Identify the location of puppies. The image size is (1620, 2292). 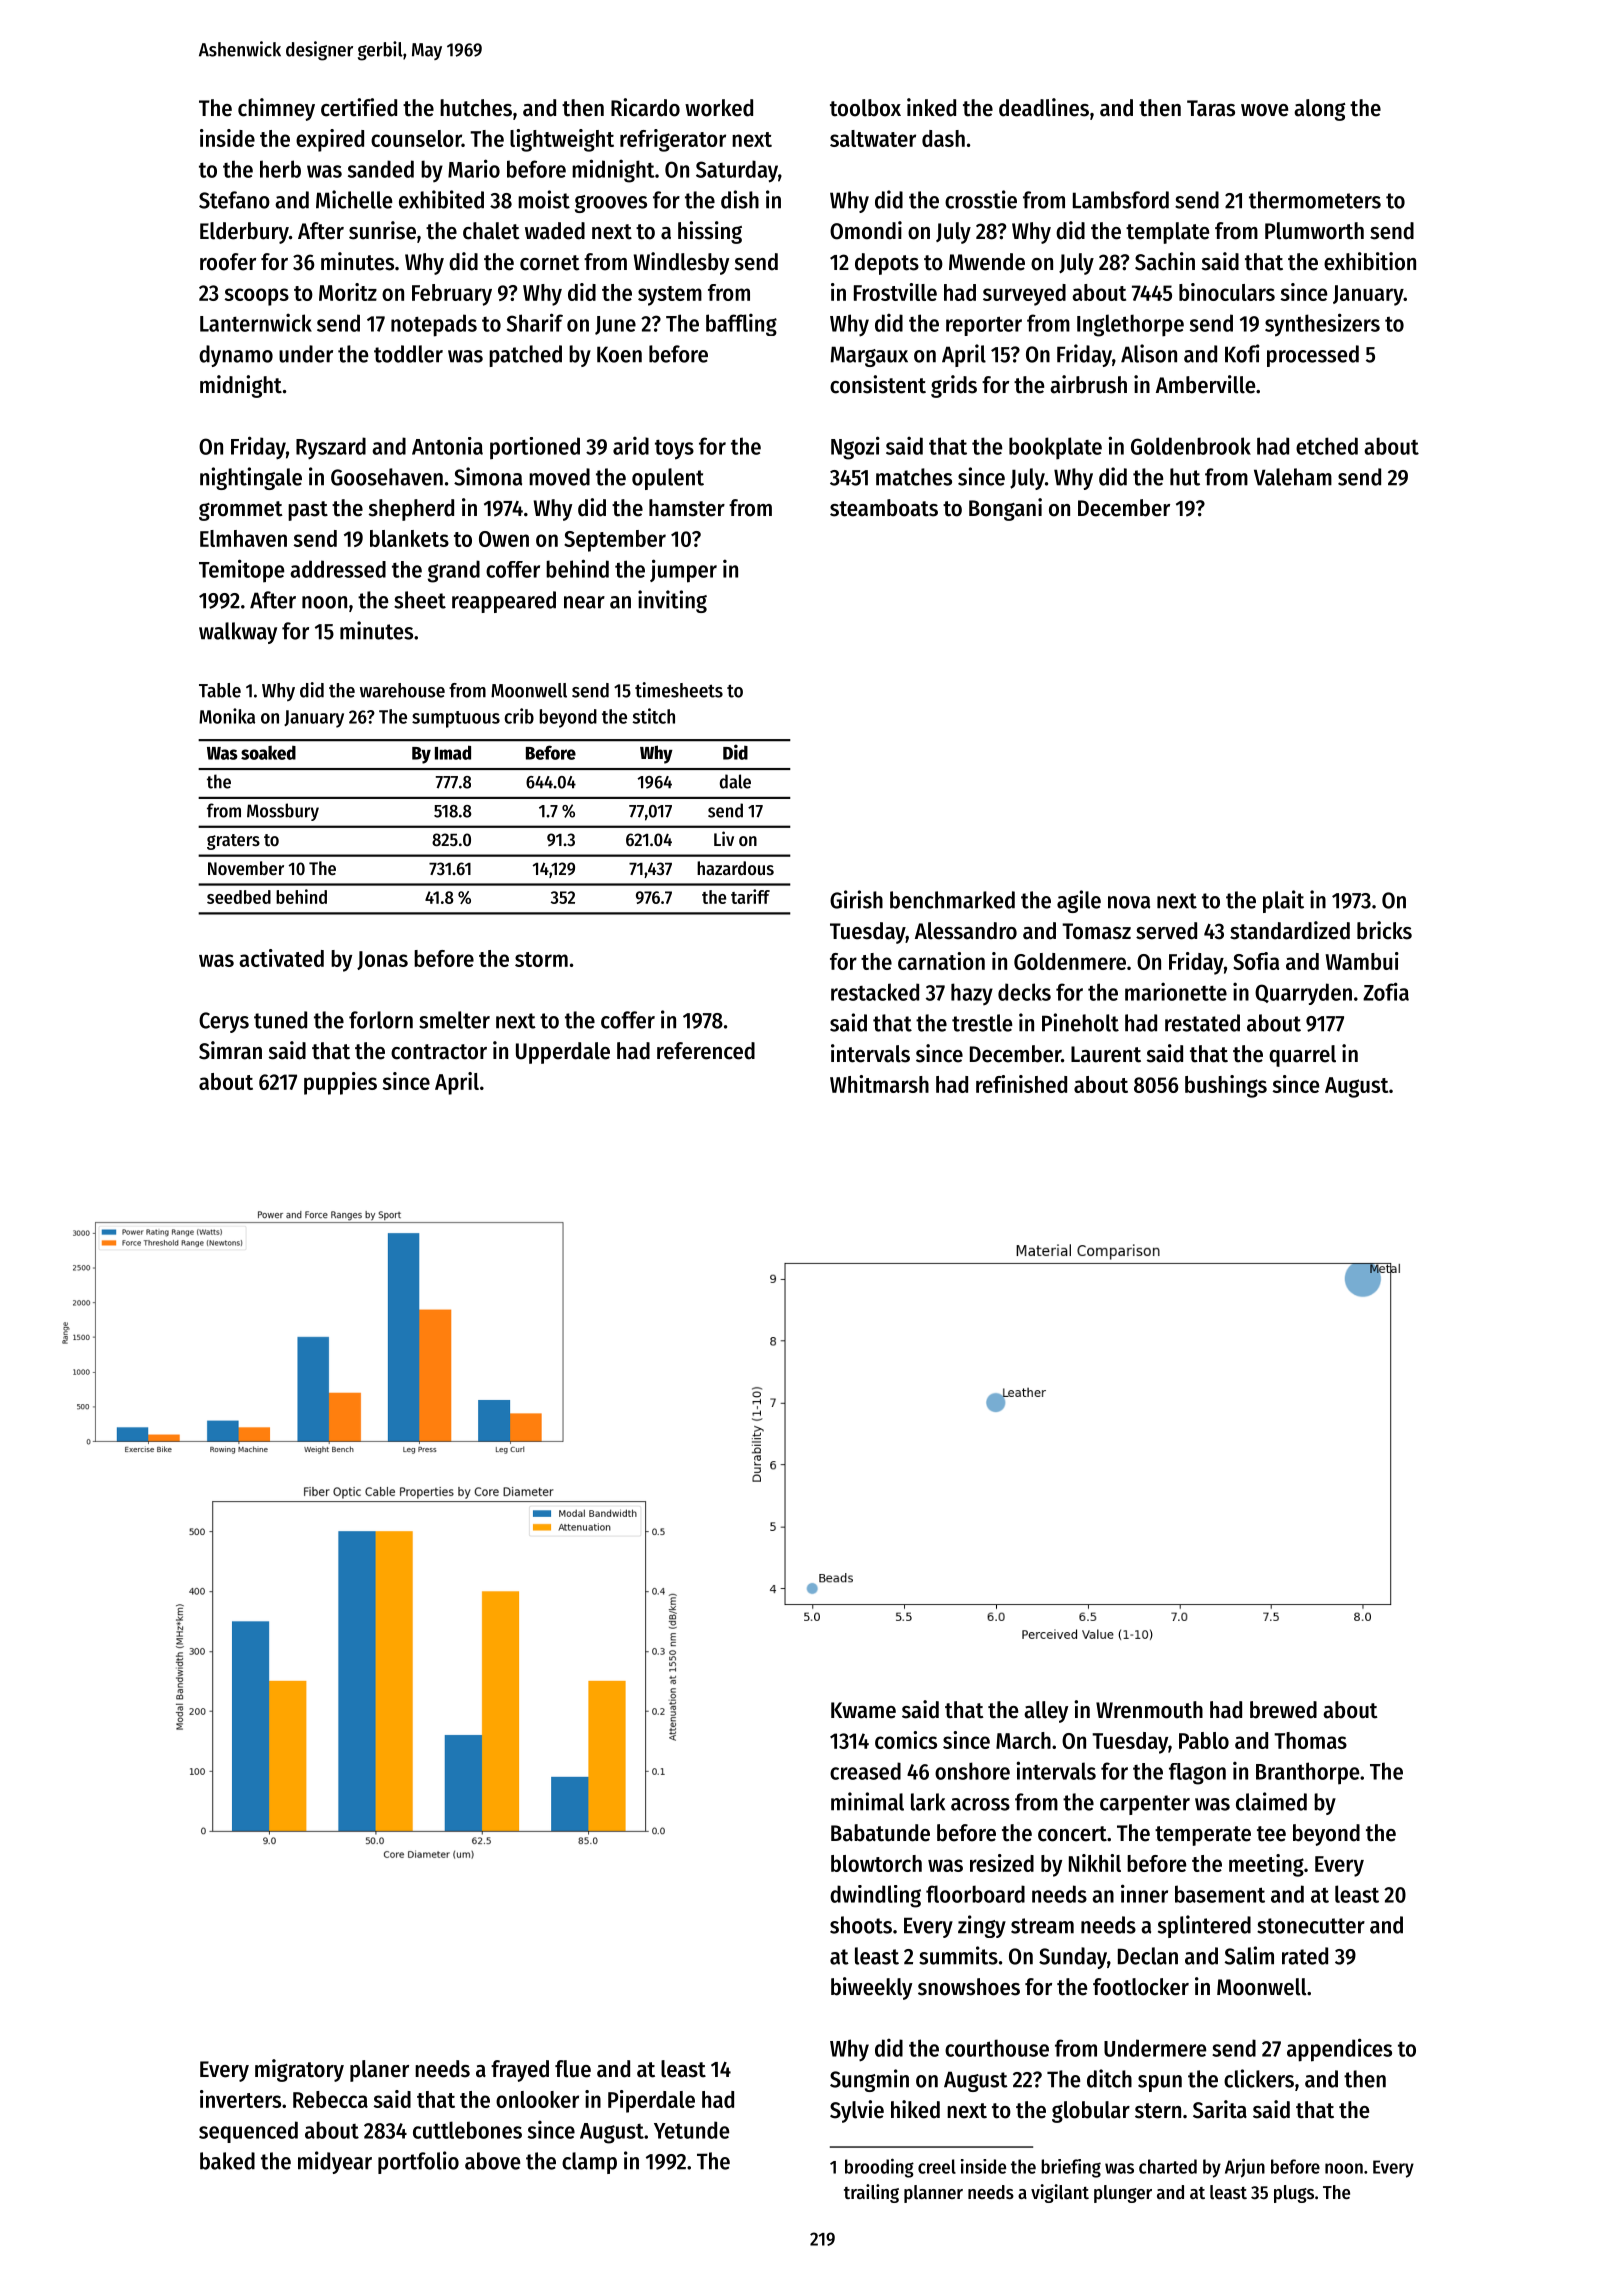
(340, 1083).
